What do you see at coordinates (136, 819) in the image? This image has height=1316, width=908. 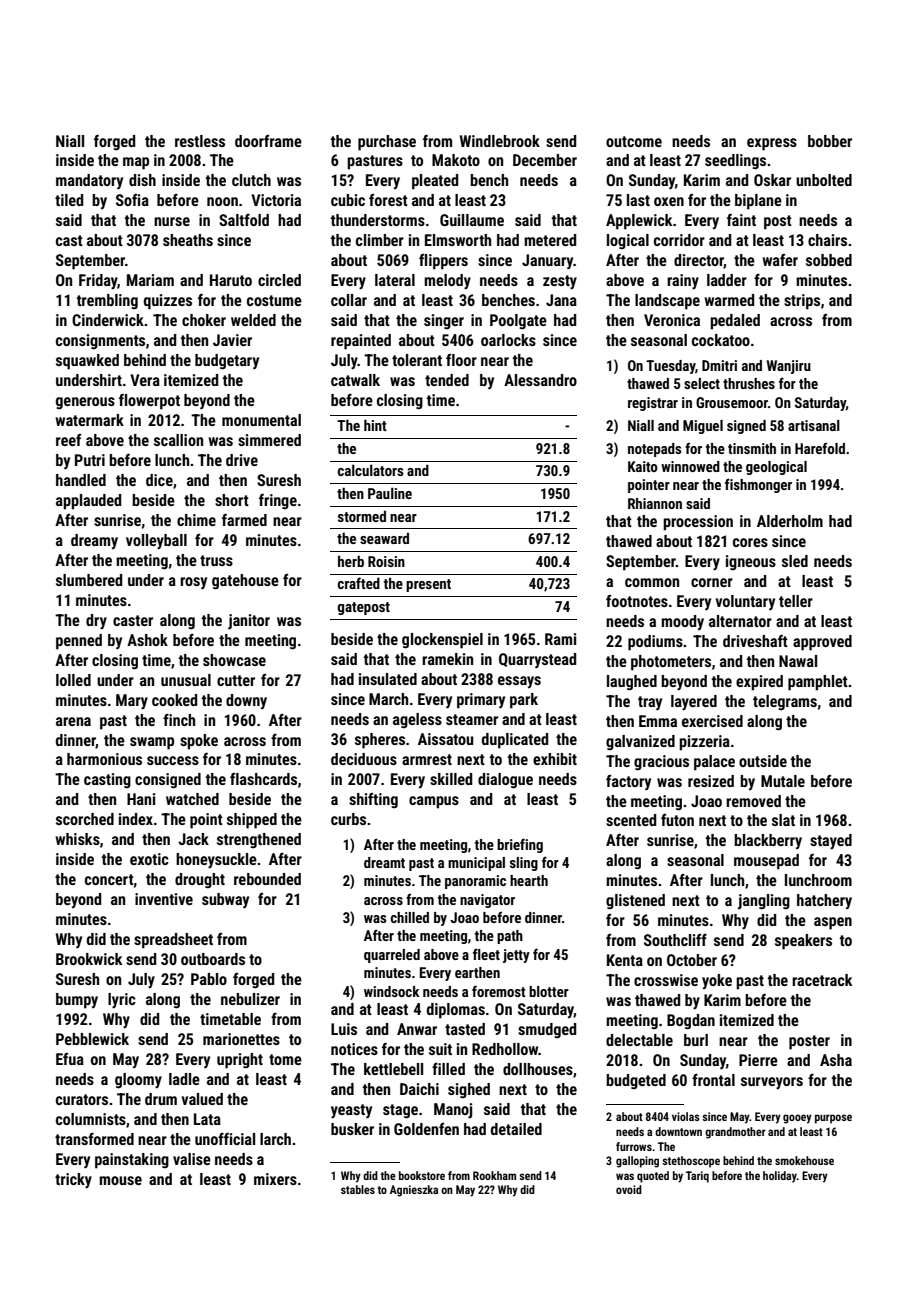 I see `index` at bounding box center [136, 819].
